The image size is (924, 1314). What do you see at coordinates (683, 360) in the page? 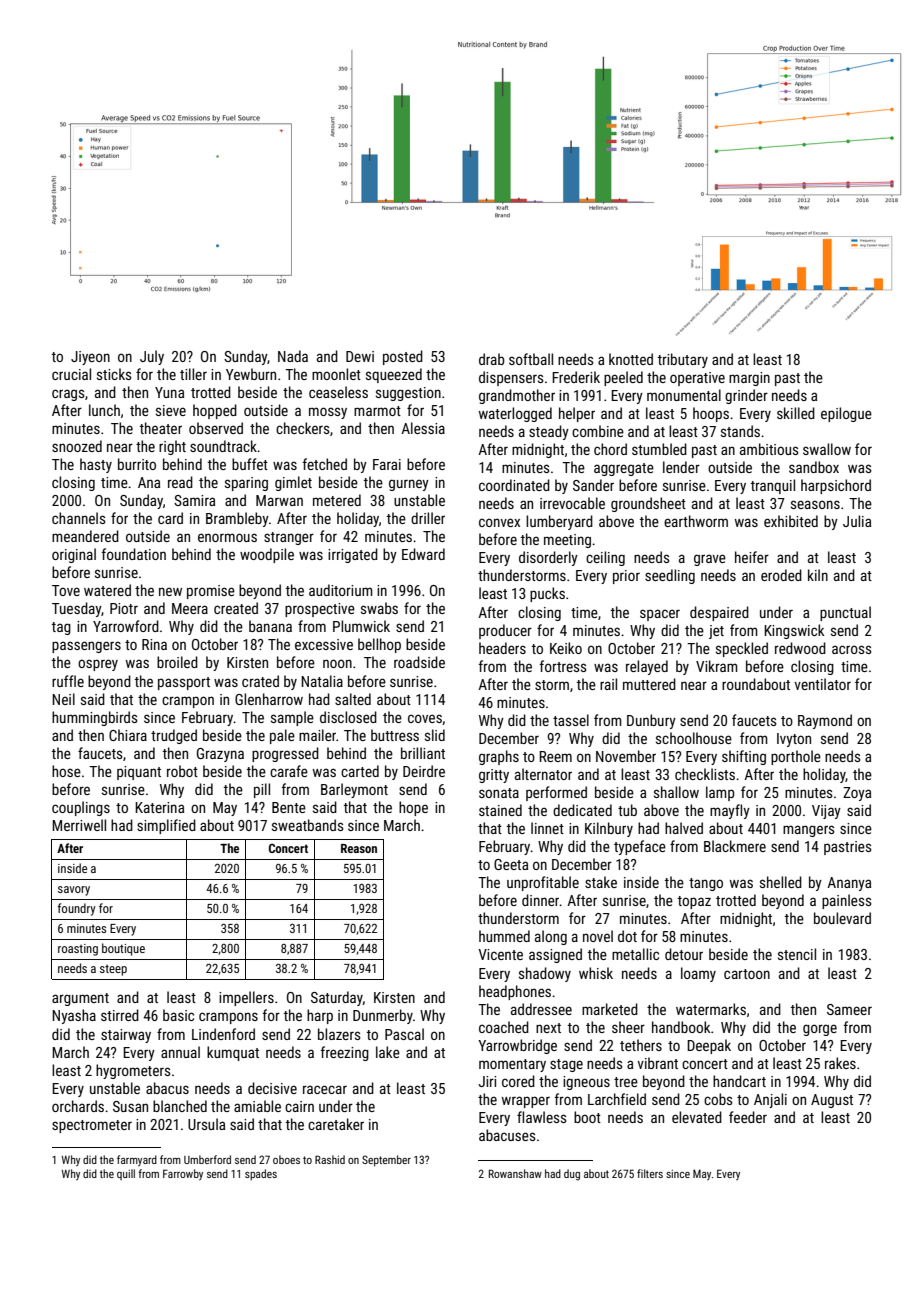
I see `tributary` at bounding box center [683, 360].
